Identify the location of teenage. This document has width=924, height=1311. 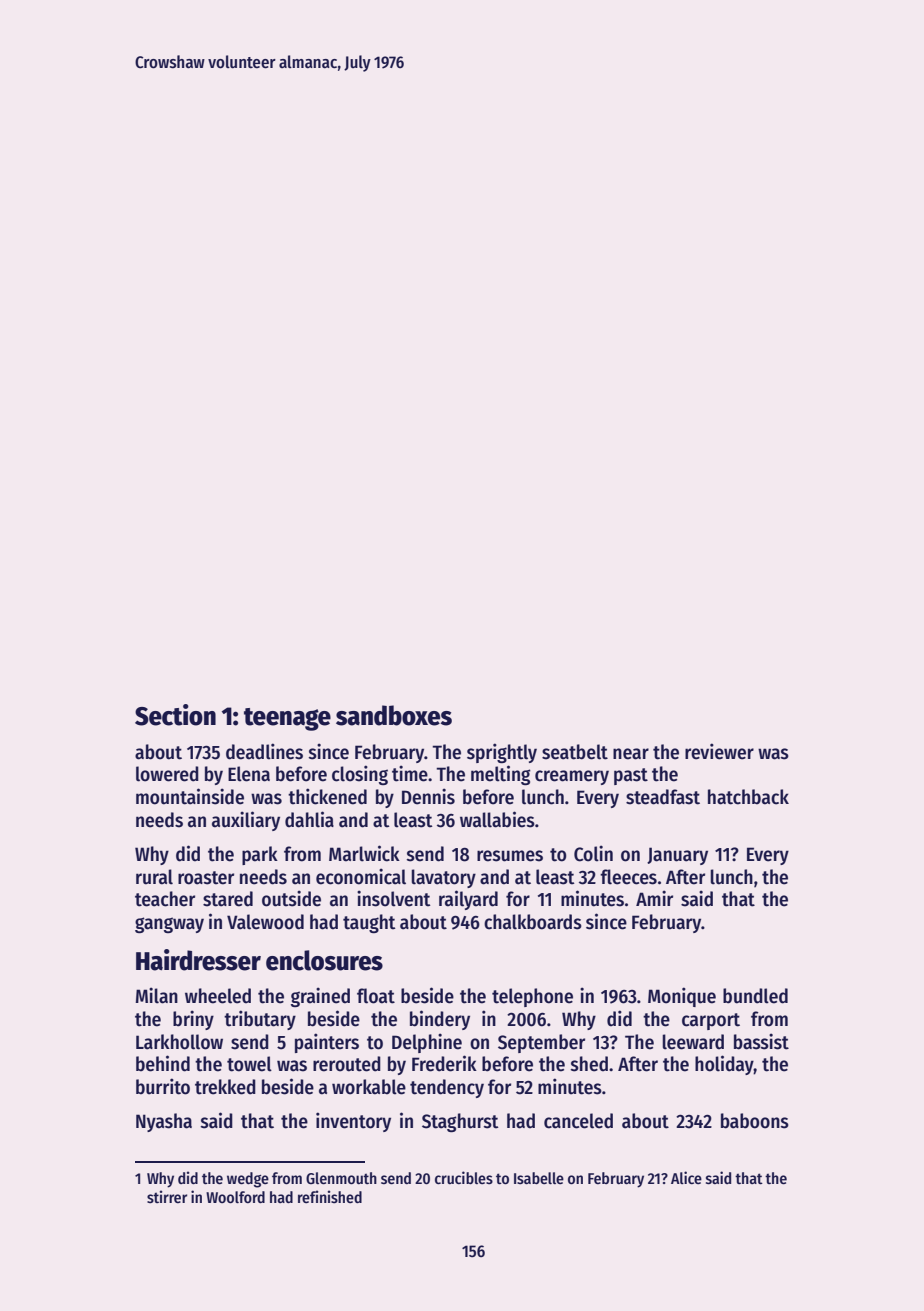
(287, 719).
